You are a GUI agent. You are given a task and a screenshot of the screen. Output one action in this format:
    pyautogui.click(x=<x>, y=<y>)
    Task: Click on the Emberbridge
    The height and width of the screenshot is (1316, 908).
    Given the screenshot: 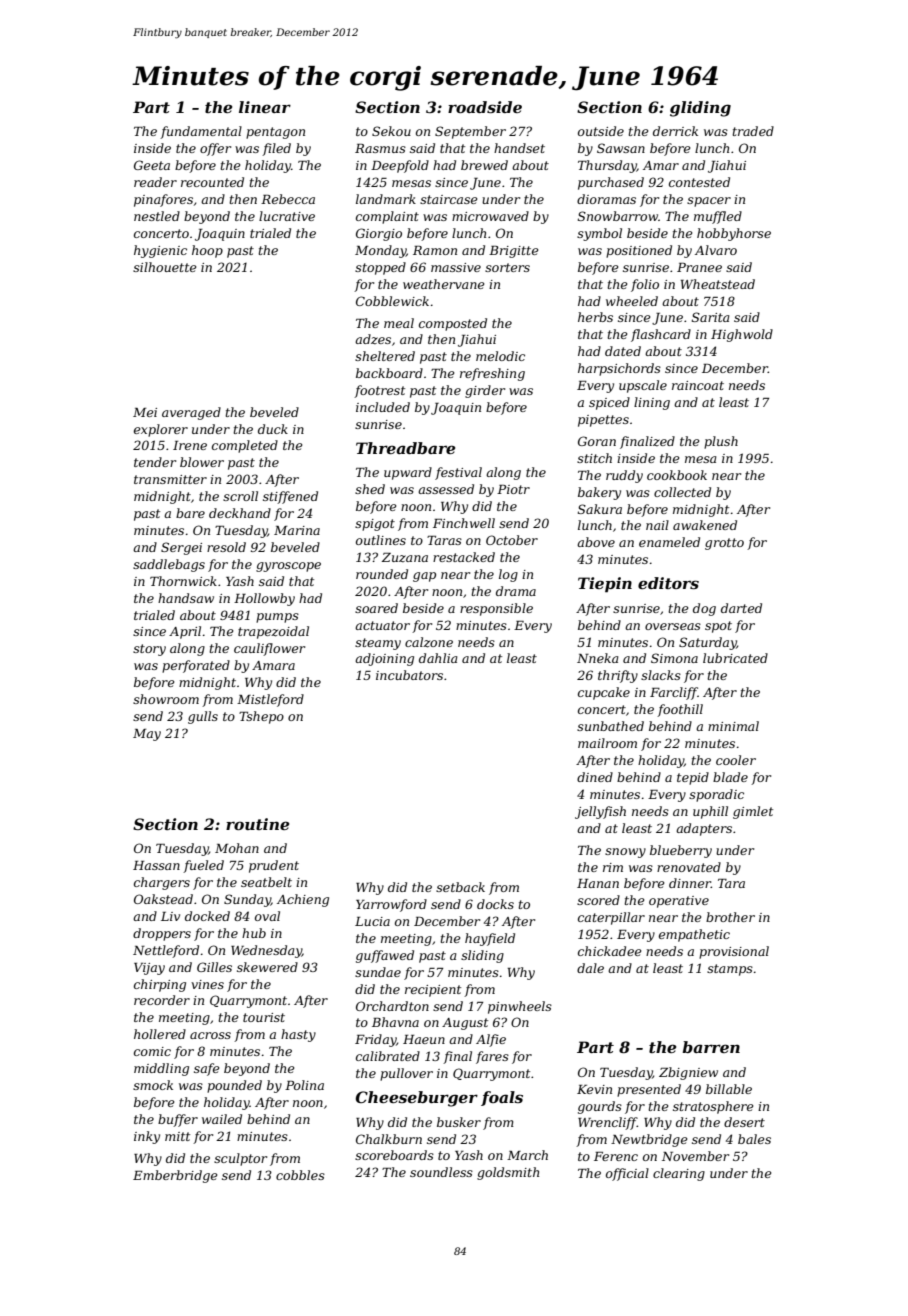 What is the action you would take?
    pyautogui.click(x=175, y=1176)
